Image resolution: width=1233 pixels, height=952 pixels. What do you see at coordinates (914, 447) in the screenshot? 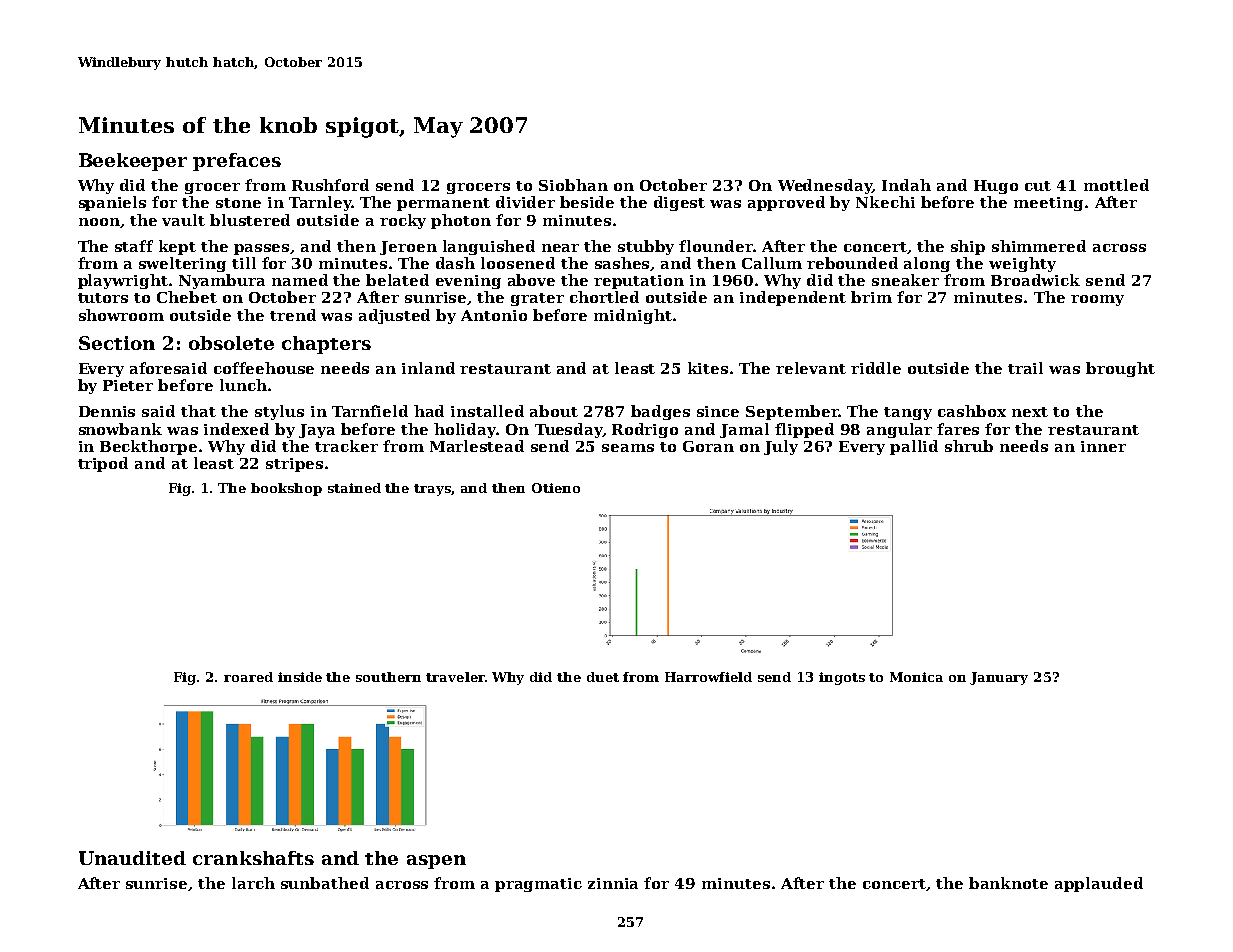
I see `pallid` at bounding box center [914, 447].
